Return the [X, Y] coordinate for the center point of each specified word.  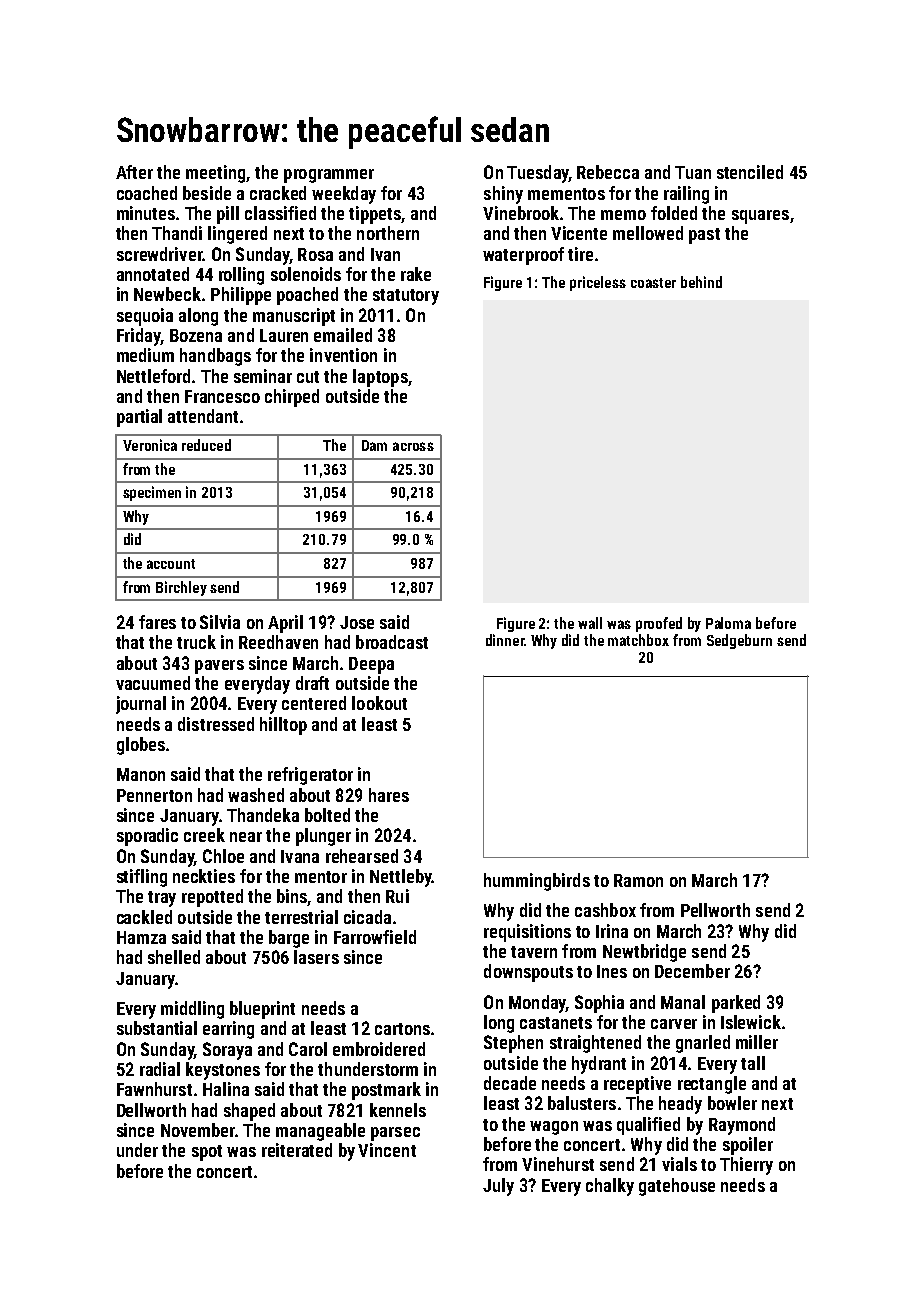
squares [760, 217]
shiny [503, 195]
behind [701, 282]
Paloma [728, 623]
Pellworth [715, 910]
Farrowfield [375, 937]
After [134, 172]
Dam [374, 445]
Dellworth [151, 1110]
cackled [144, 917]
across [413, 446]
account [171, 564]
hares [389, 795]
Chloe [223, 856]
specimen [152, 493]
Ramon [638, 880]
